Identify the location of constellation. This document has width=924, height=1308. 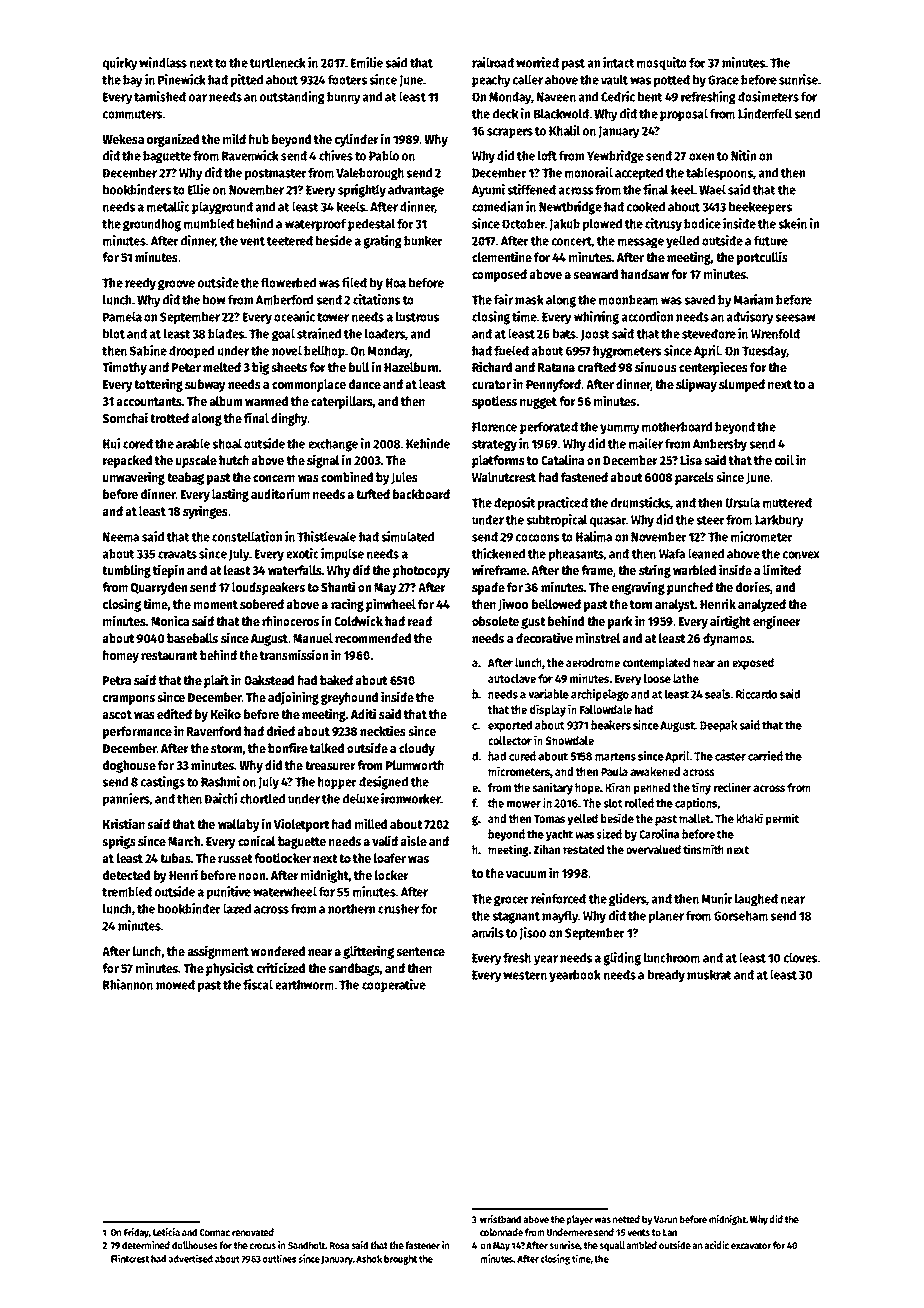
(247, 536).
